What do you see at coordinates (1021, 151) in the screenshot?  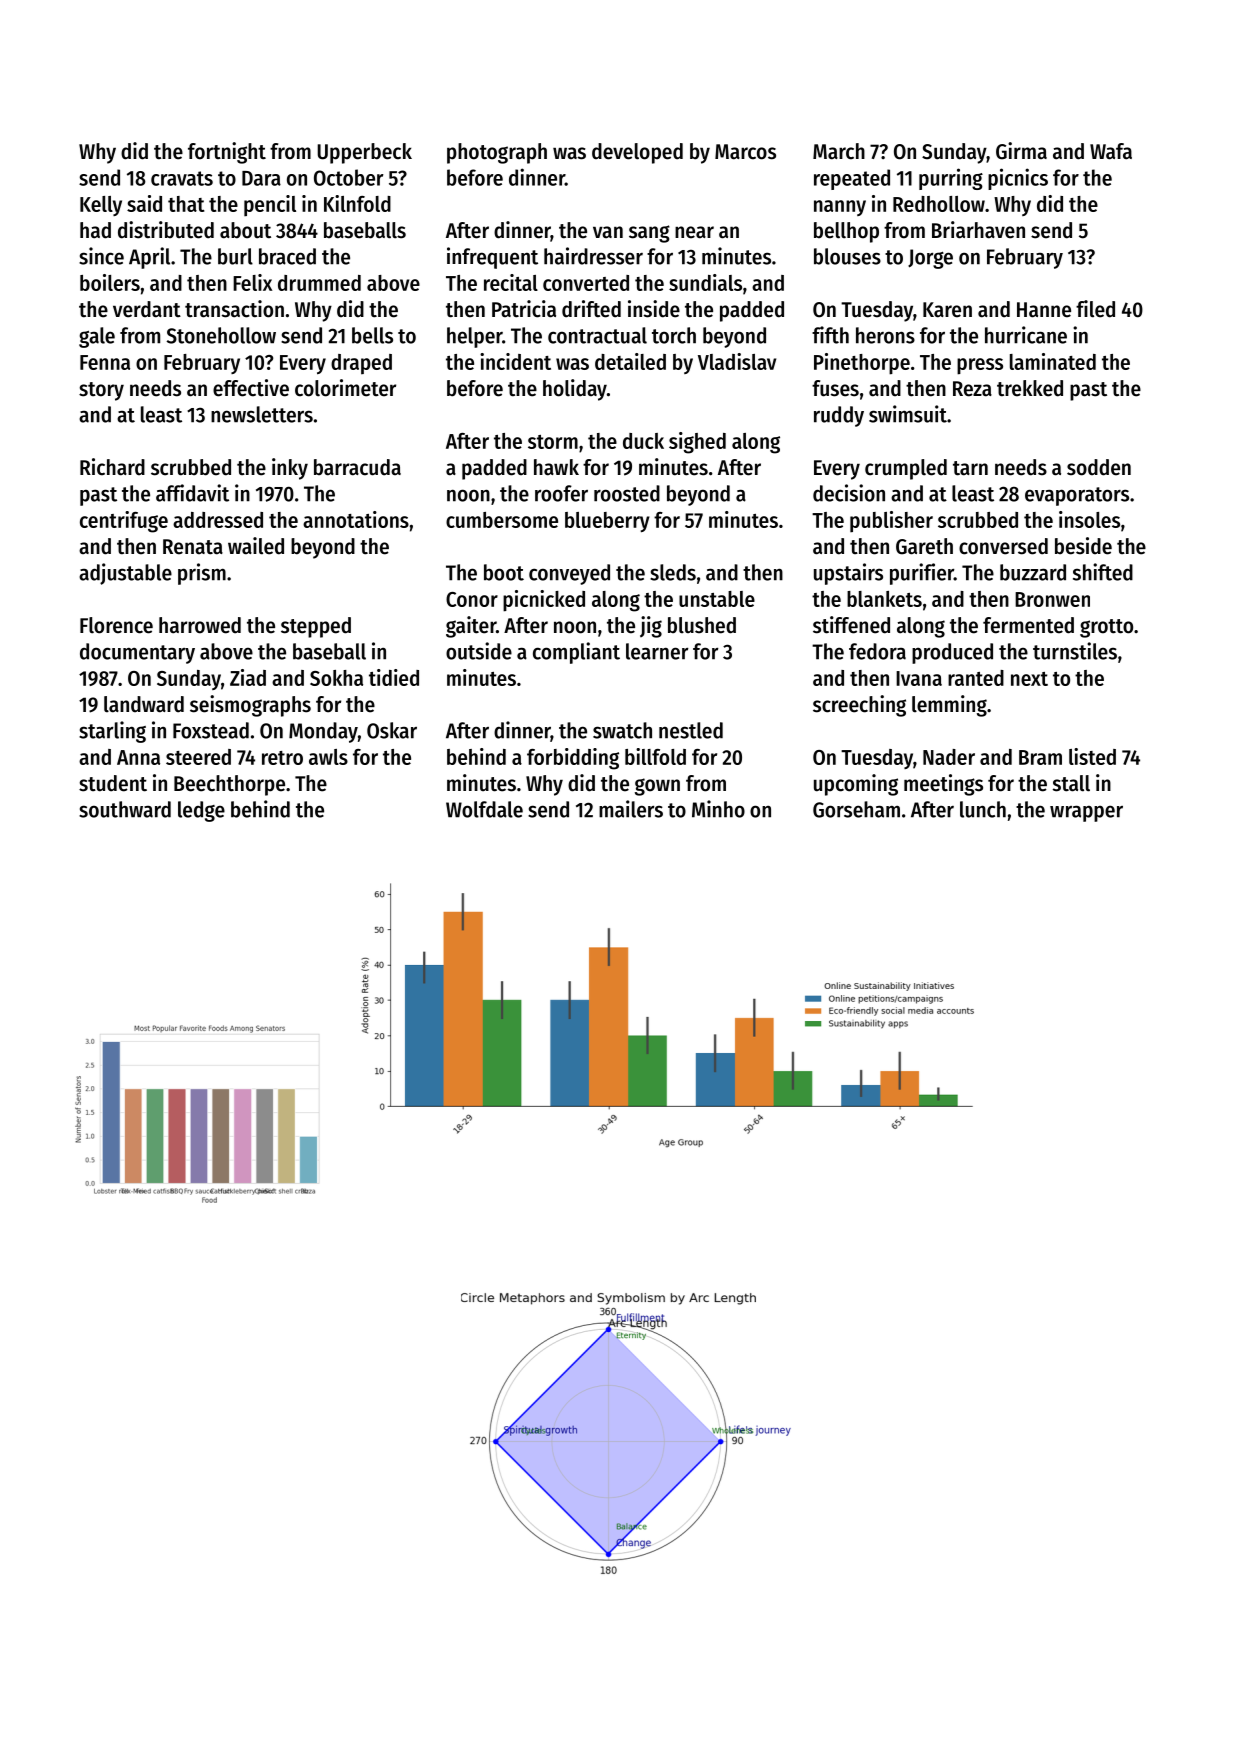 I see `Girma` at bounding box center [1021, 151].
